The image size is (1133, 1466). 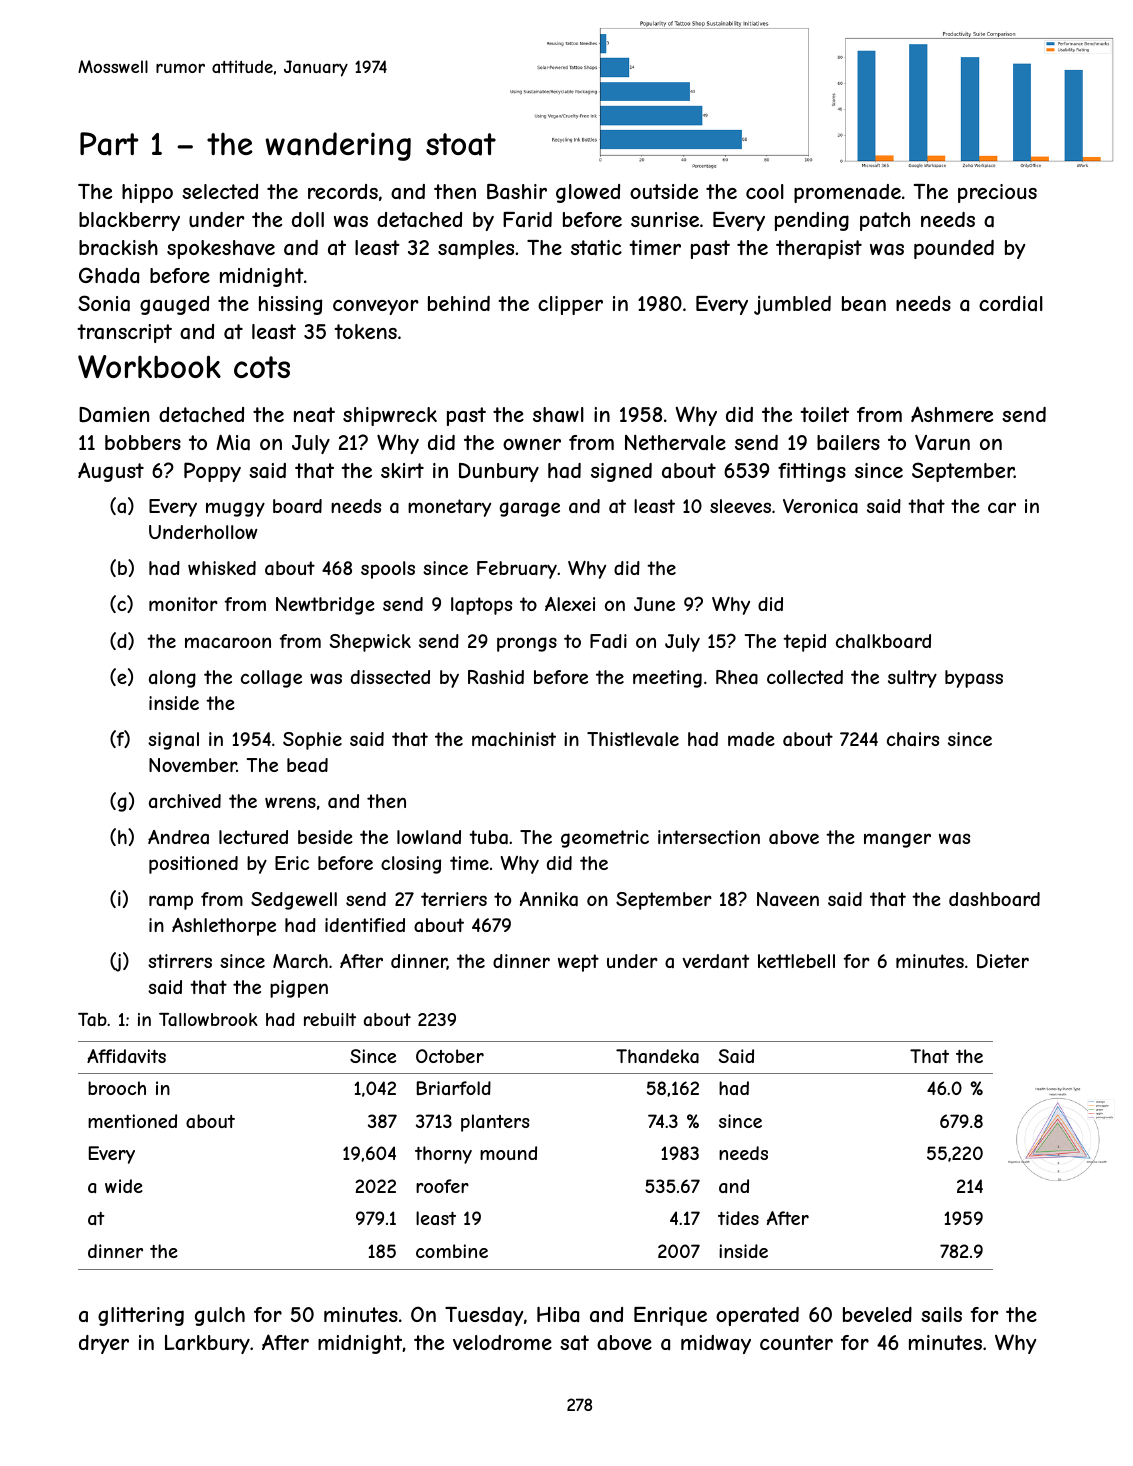 What do you see at coordinates (997, 193) in the image?
I see `precious` at bounding box center [997, 193].
